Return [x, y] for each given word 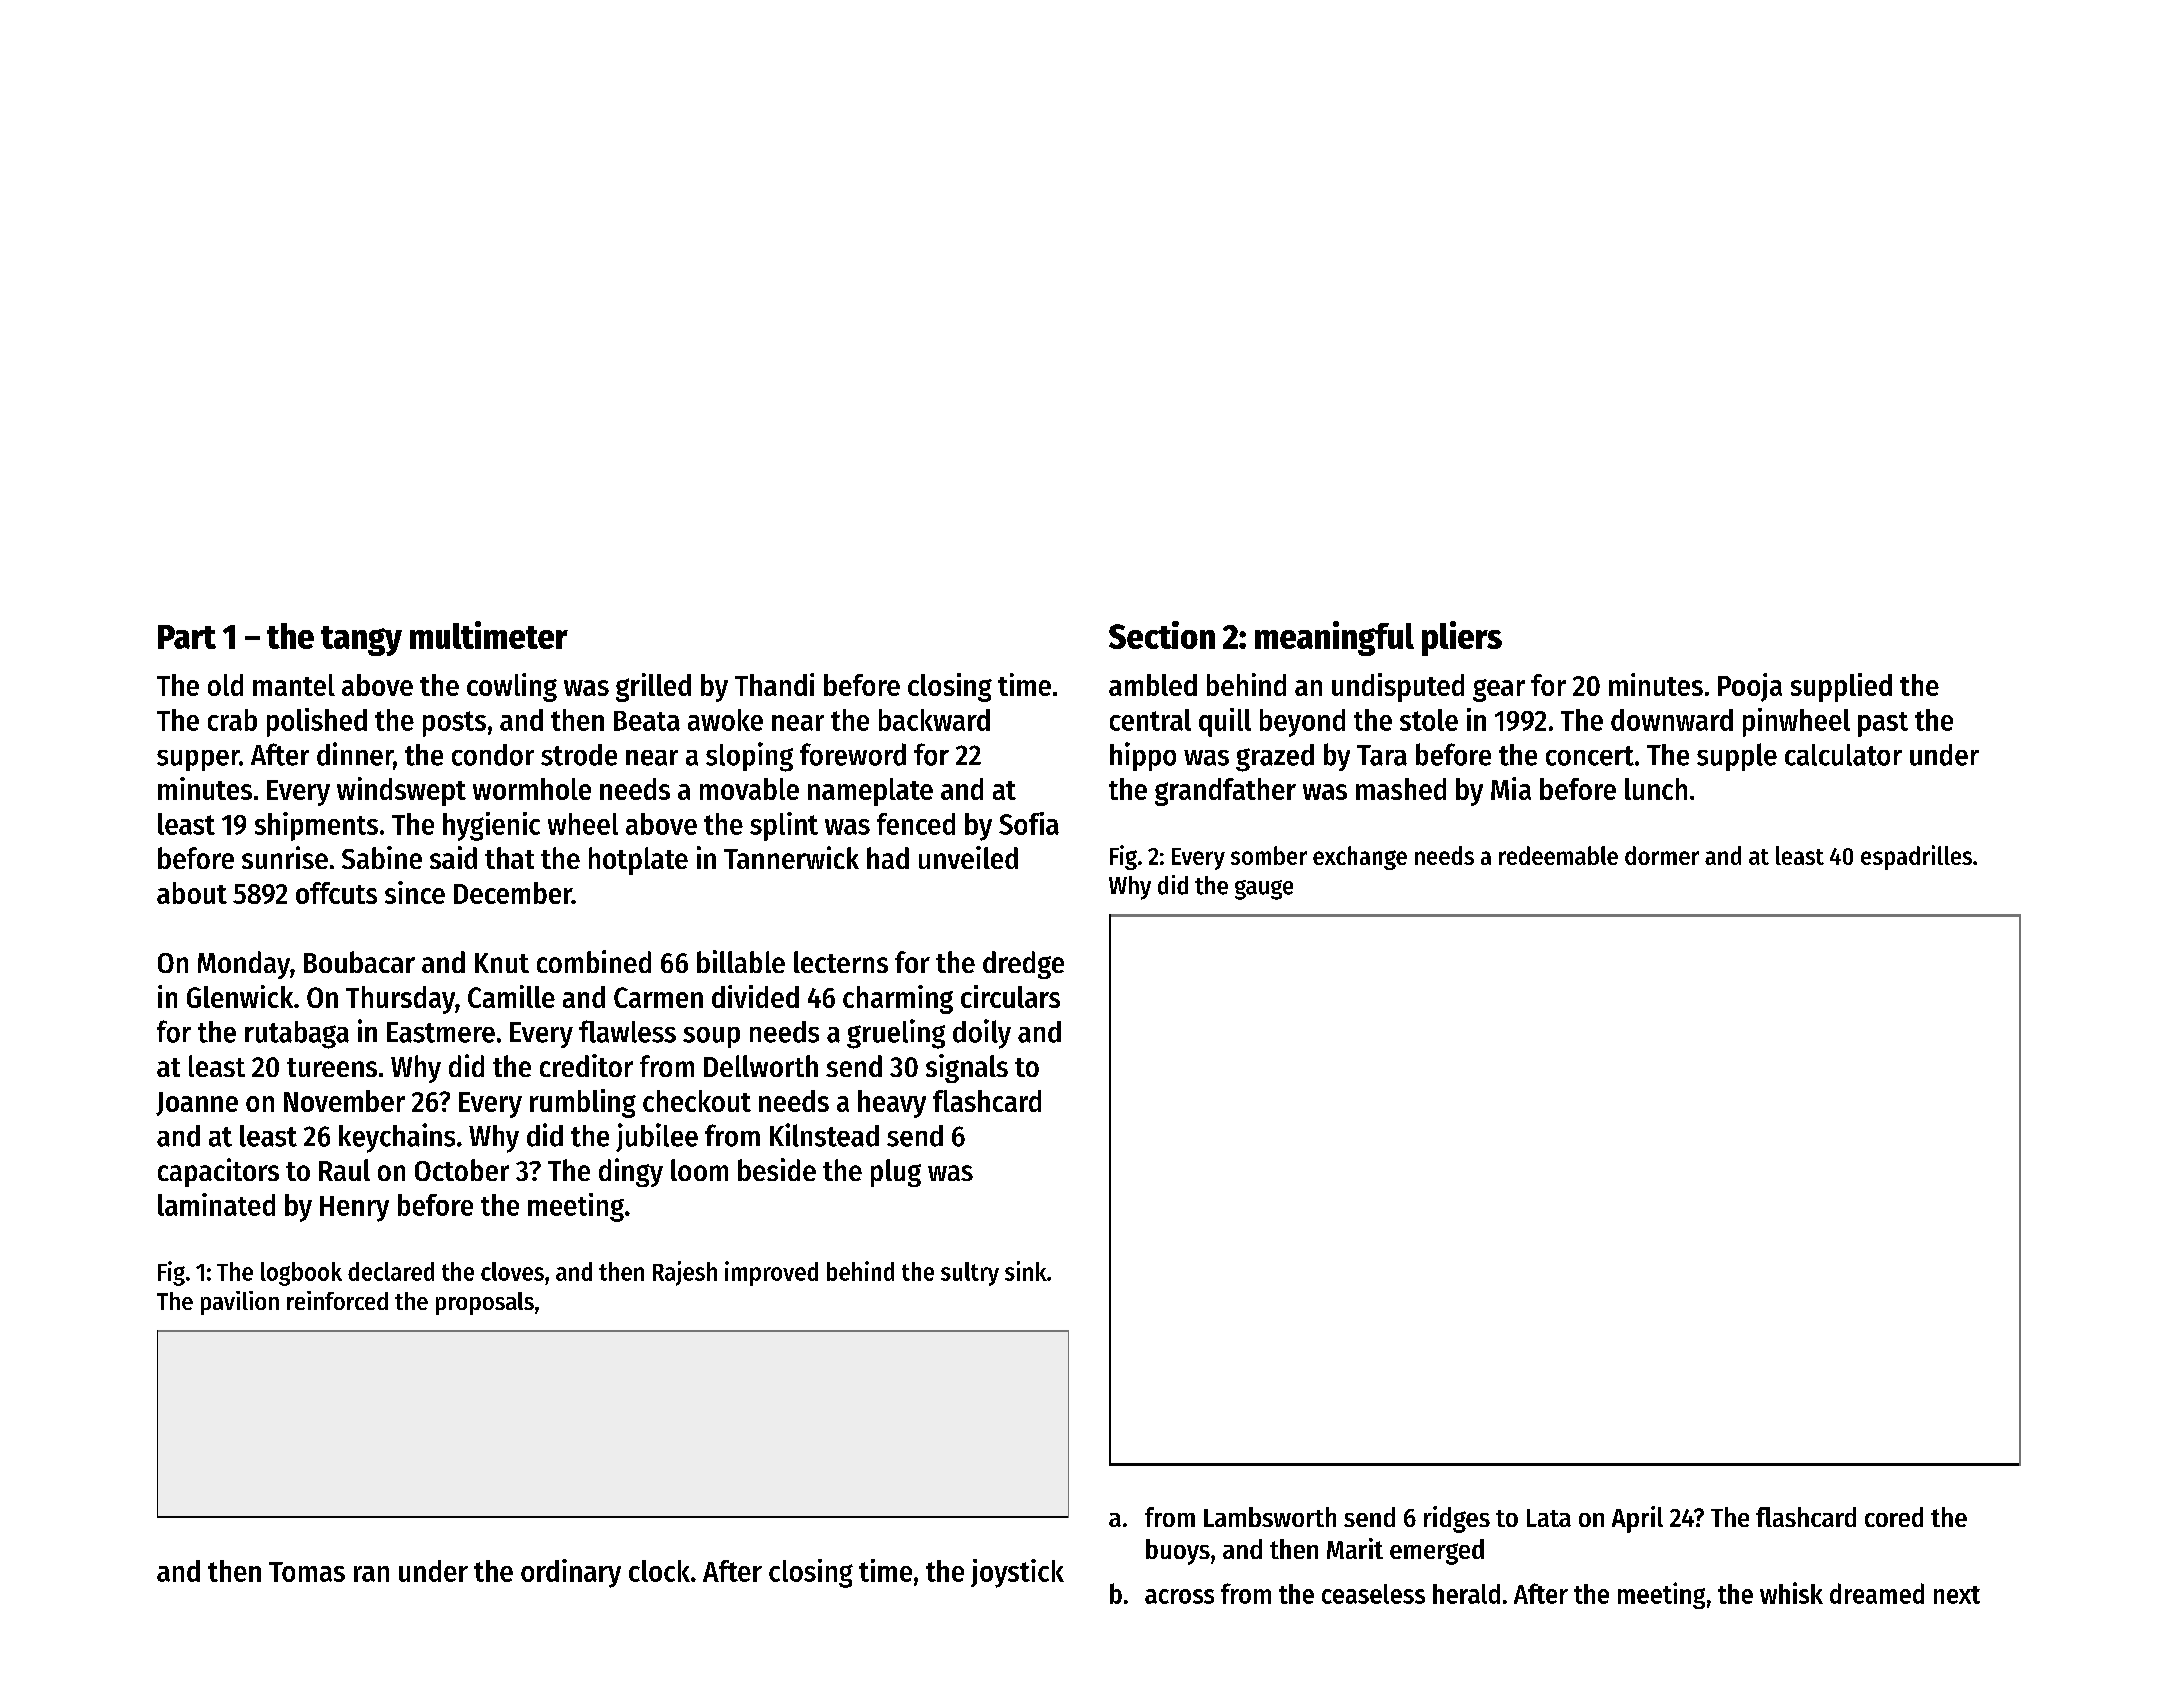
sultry [970, 1274]
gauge [1264, 890]
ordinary [571, 1573]
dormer [1662, 855]
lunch [1656, 789]
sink [1026, 1271]
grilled [653, 687]
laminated [216, 1204]
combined [594, 961]
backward [934, 720]
